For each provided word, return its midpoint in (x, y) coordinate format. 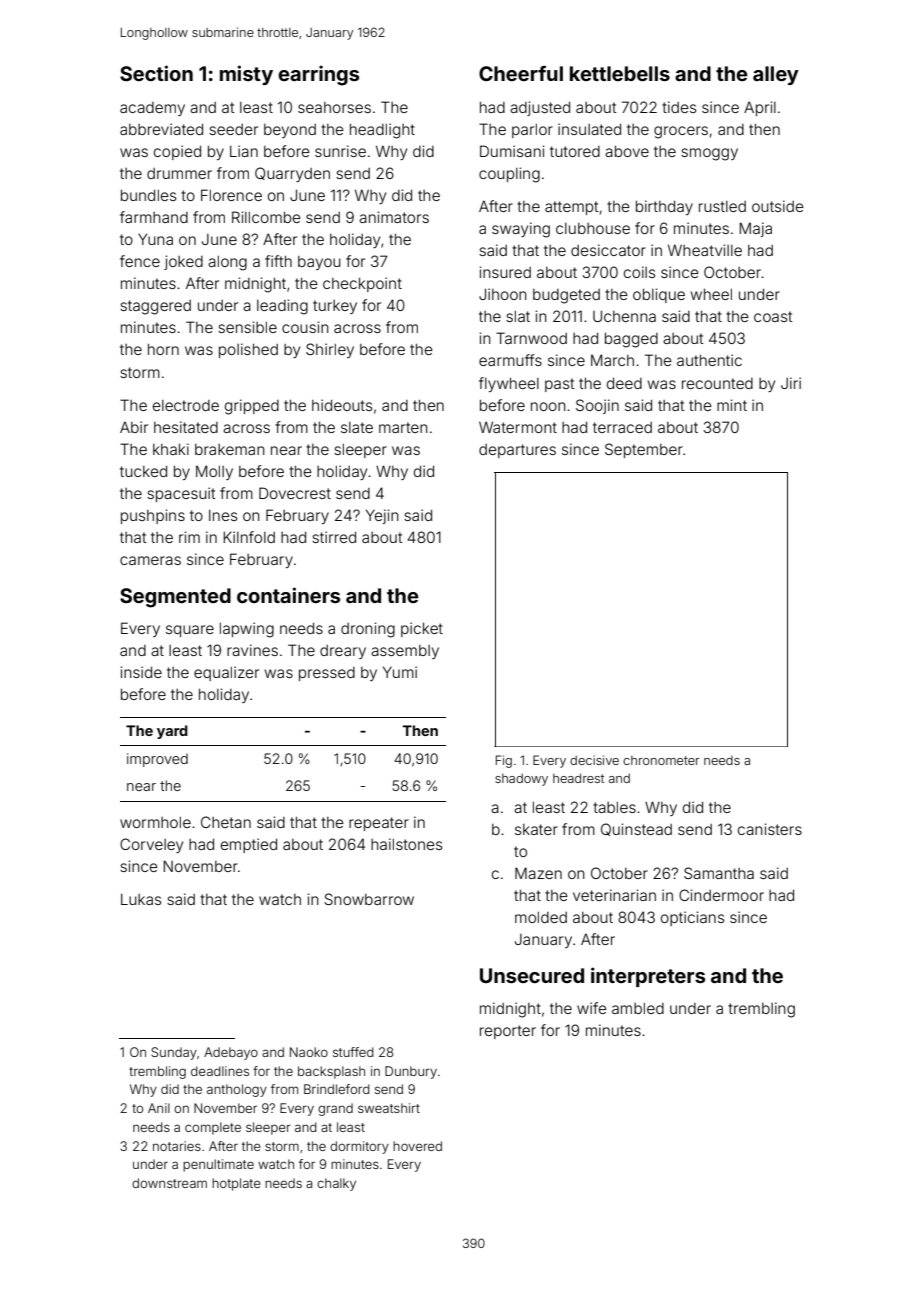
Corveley (151, 845)
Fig (504, 761)
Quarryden (292, 174)
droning (368, 630)
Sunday (174, 1053)
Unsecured (532, 975)
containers (288, 595)
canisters (770, 829)
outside (778, 206)
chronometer (661, 760)
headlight (382, 131)
